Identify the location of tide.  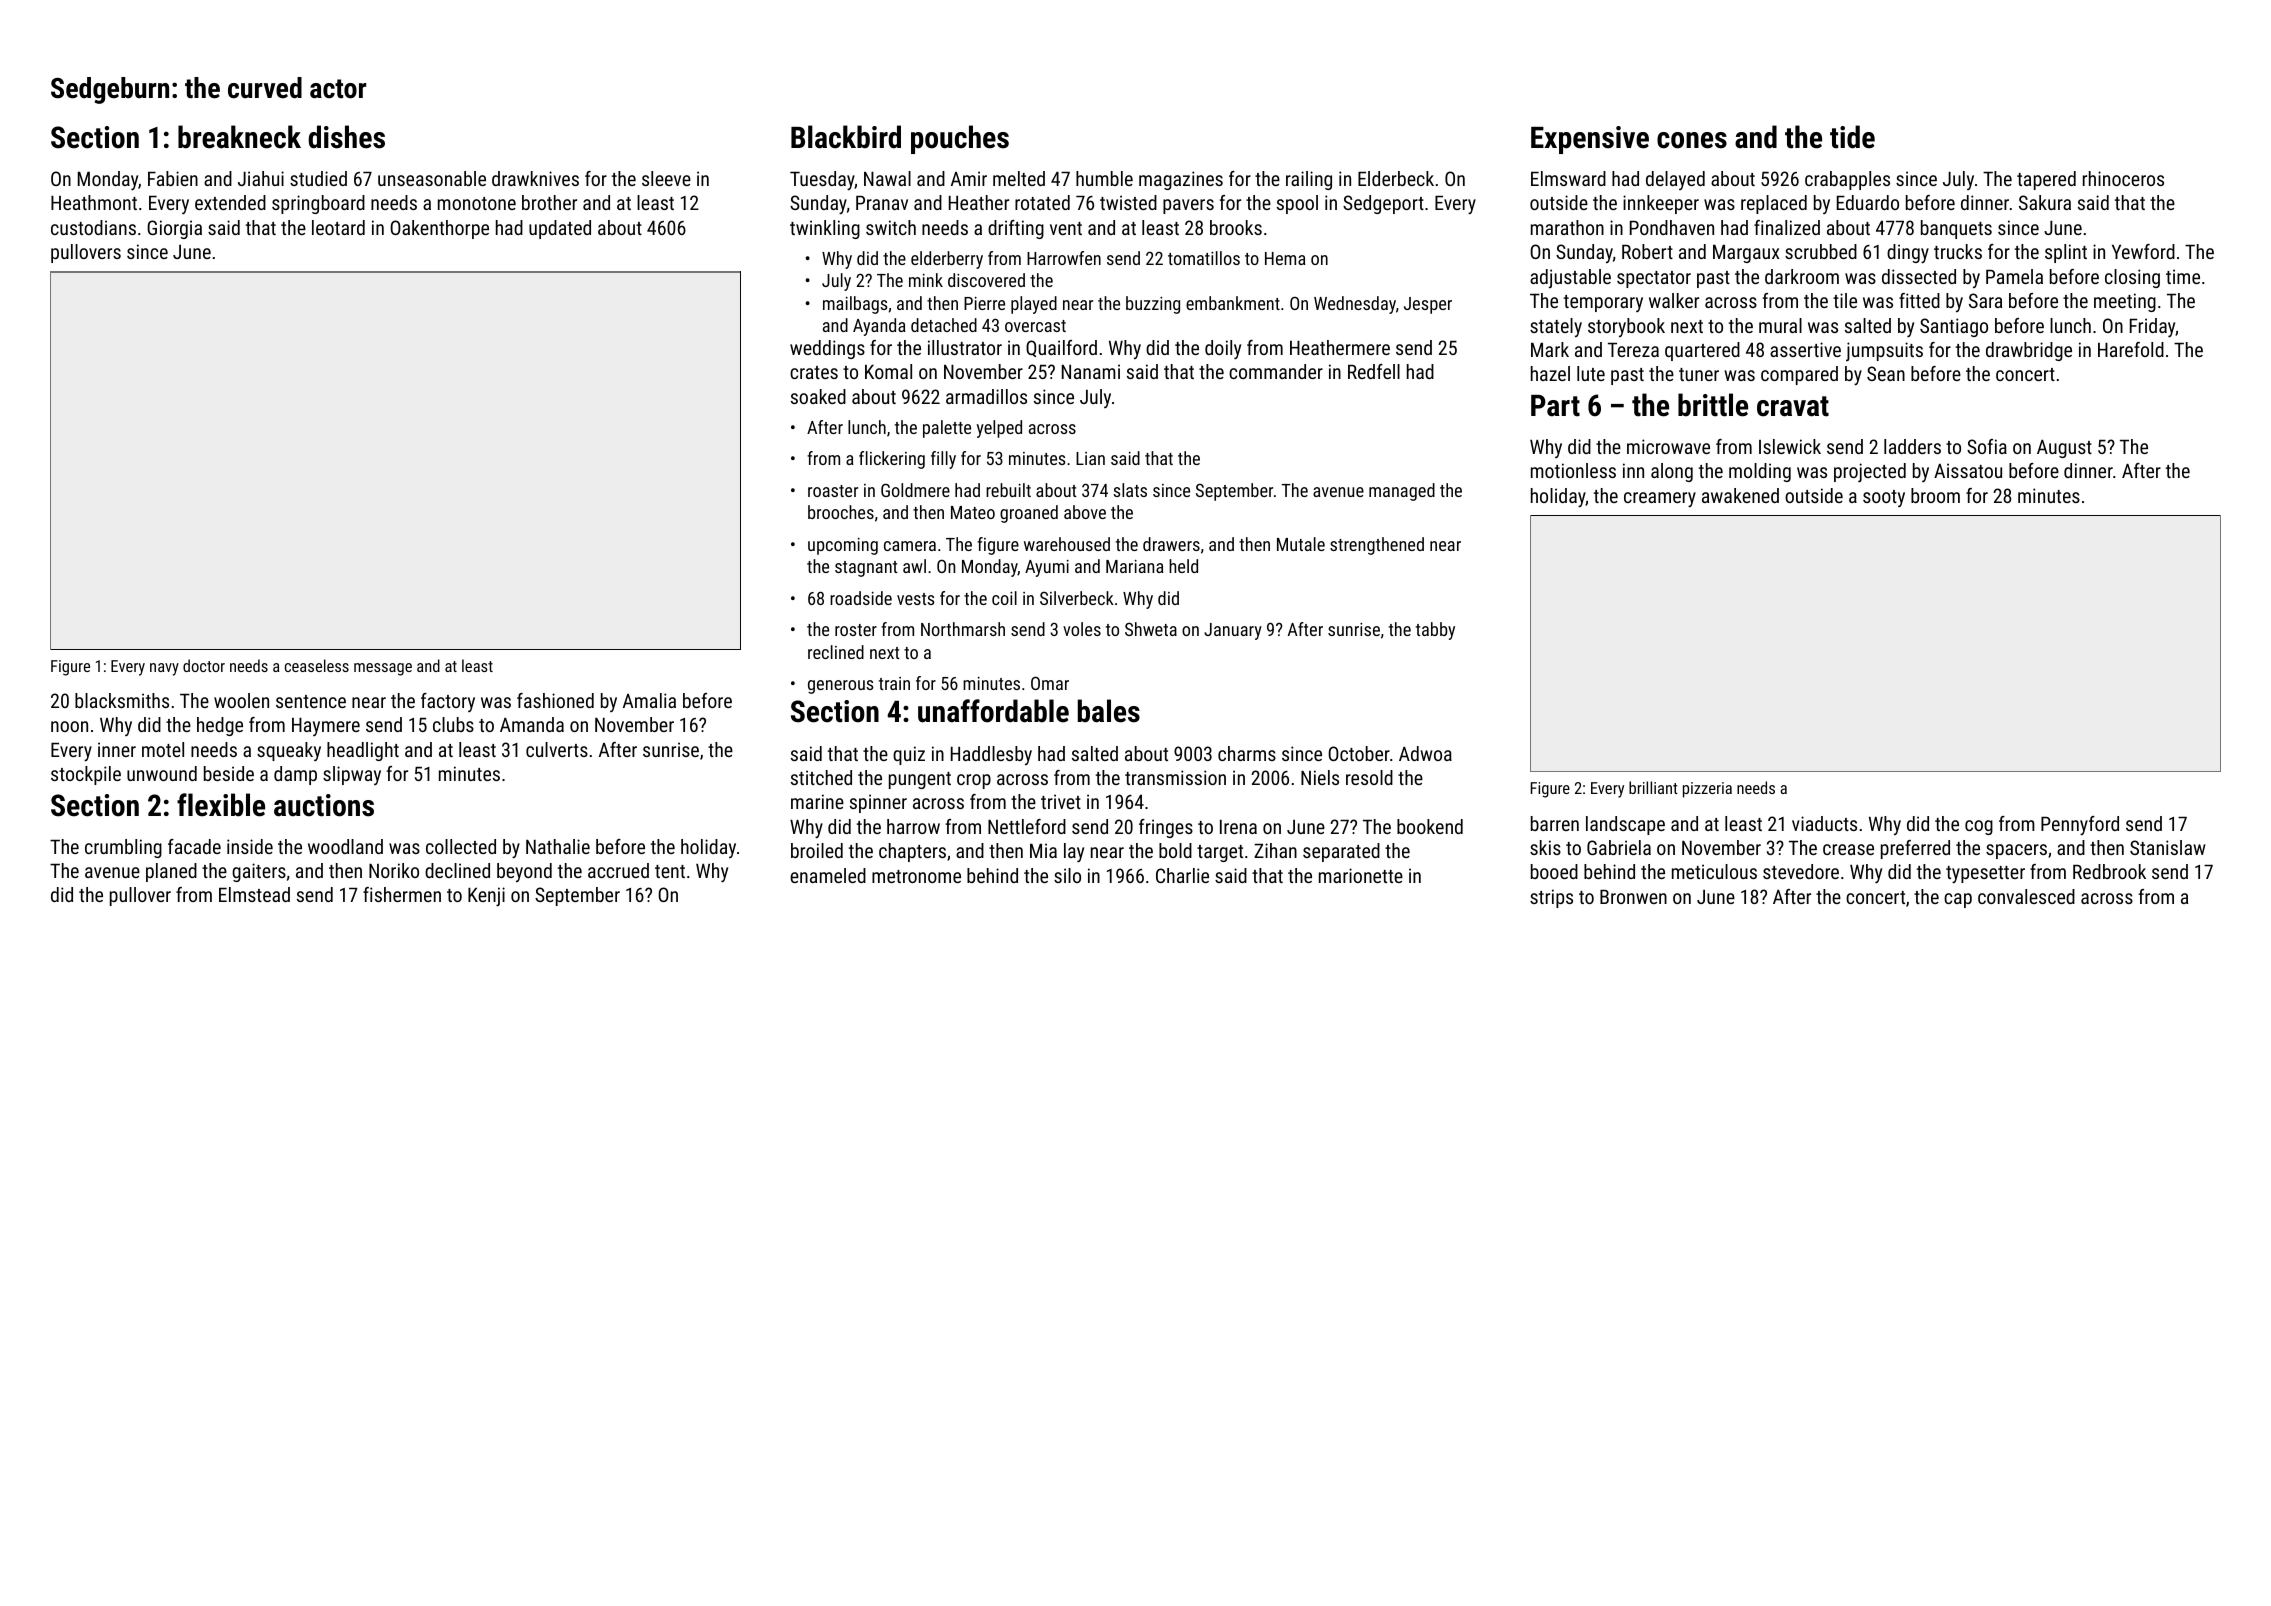
(1852, 137).
